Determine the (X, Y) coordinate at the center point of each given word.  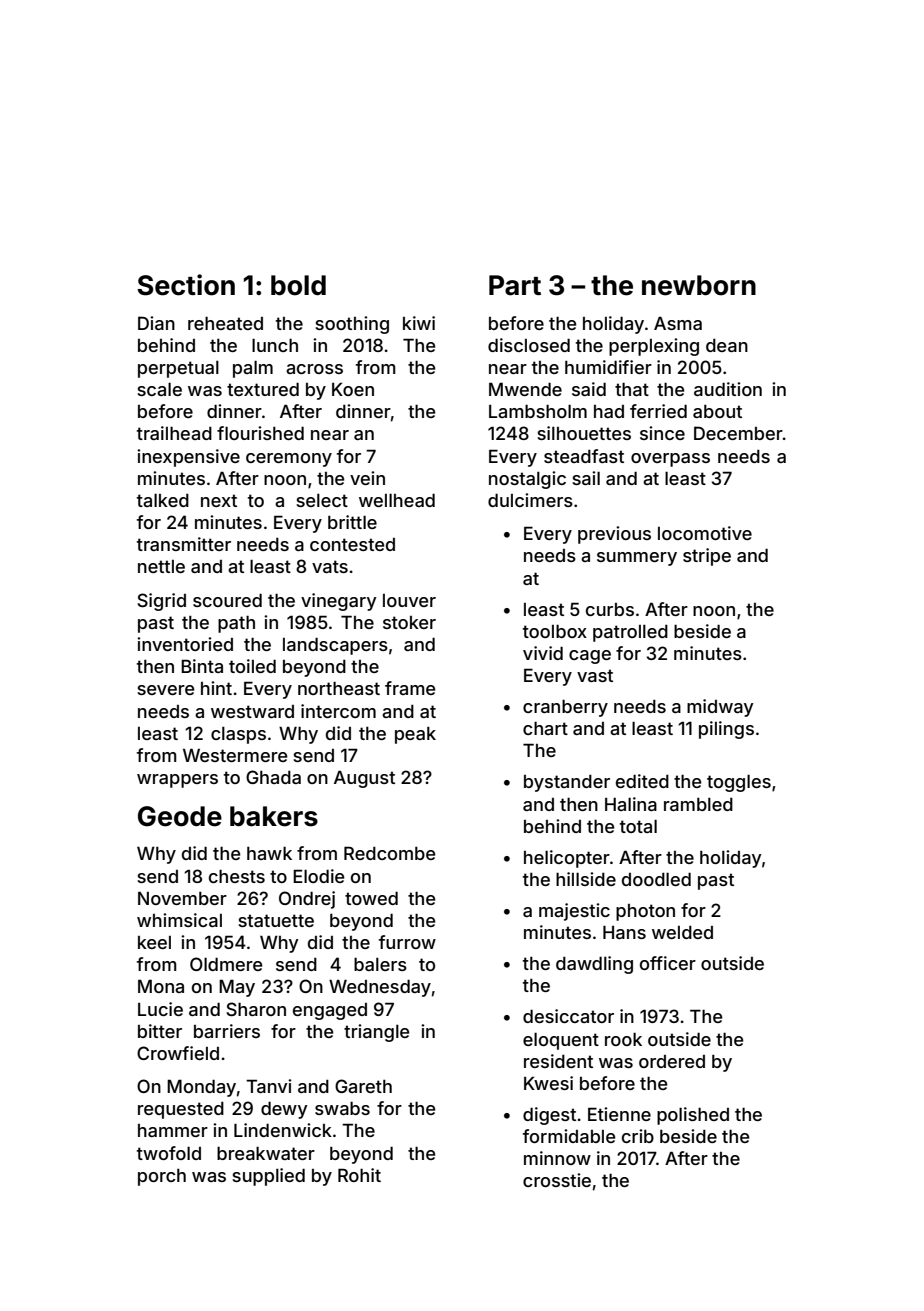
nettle (161, 566)
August (364, 779)
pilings (726, 730)
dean (727, 345)
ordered (672, 1061)
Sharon (256, 1009)
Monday (201, 1088)
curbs (610, 609)
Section (186, 285)
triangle (376, 1033)
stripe (707, 557)
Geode (180, 816)
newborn (699, 285)
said (589, 389)
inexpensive (188, 458)
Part (515, 285)
